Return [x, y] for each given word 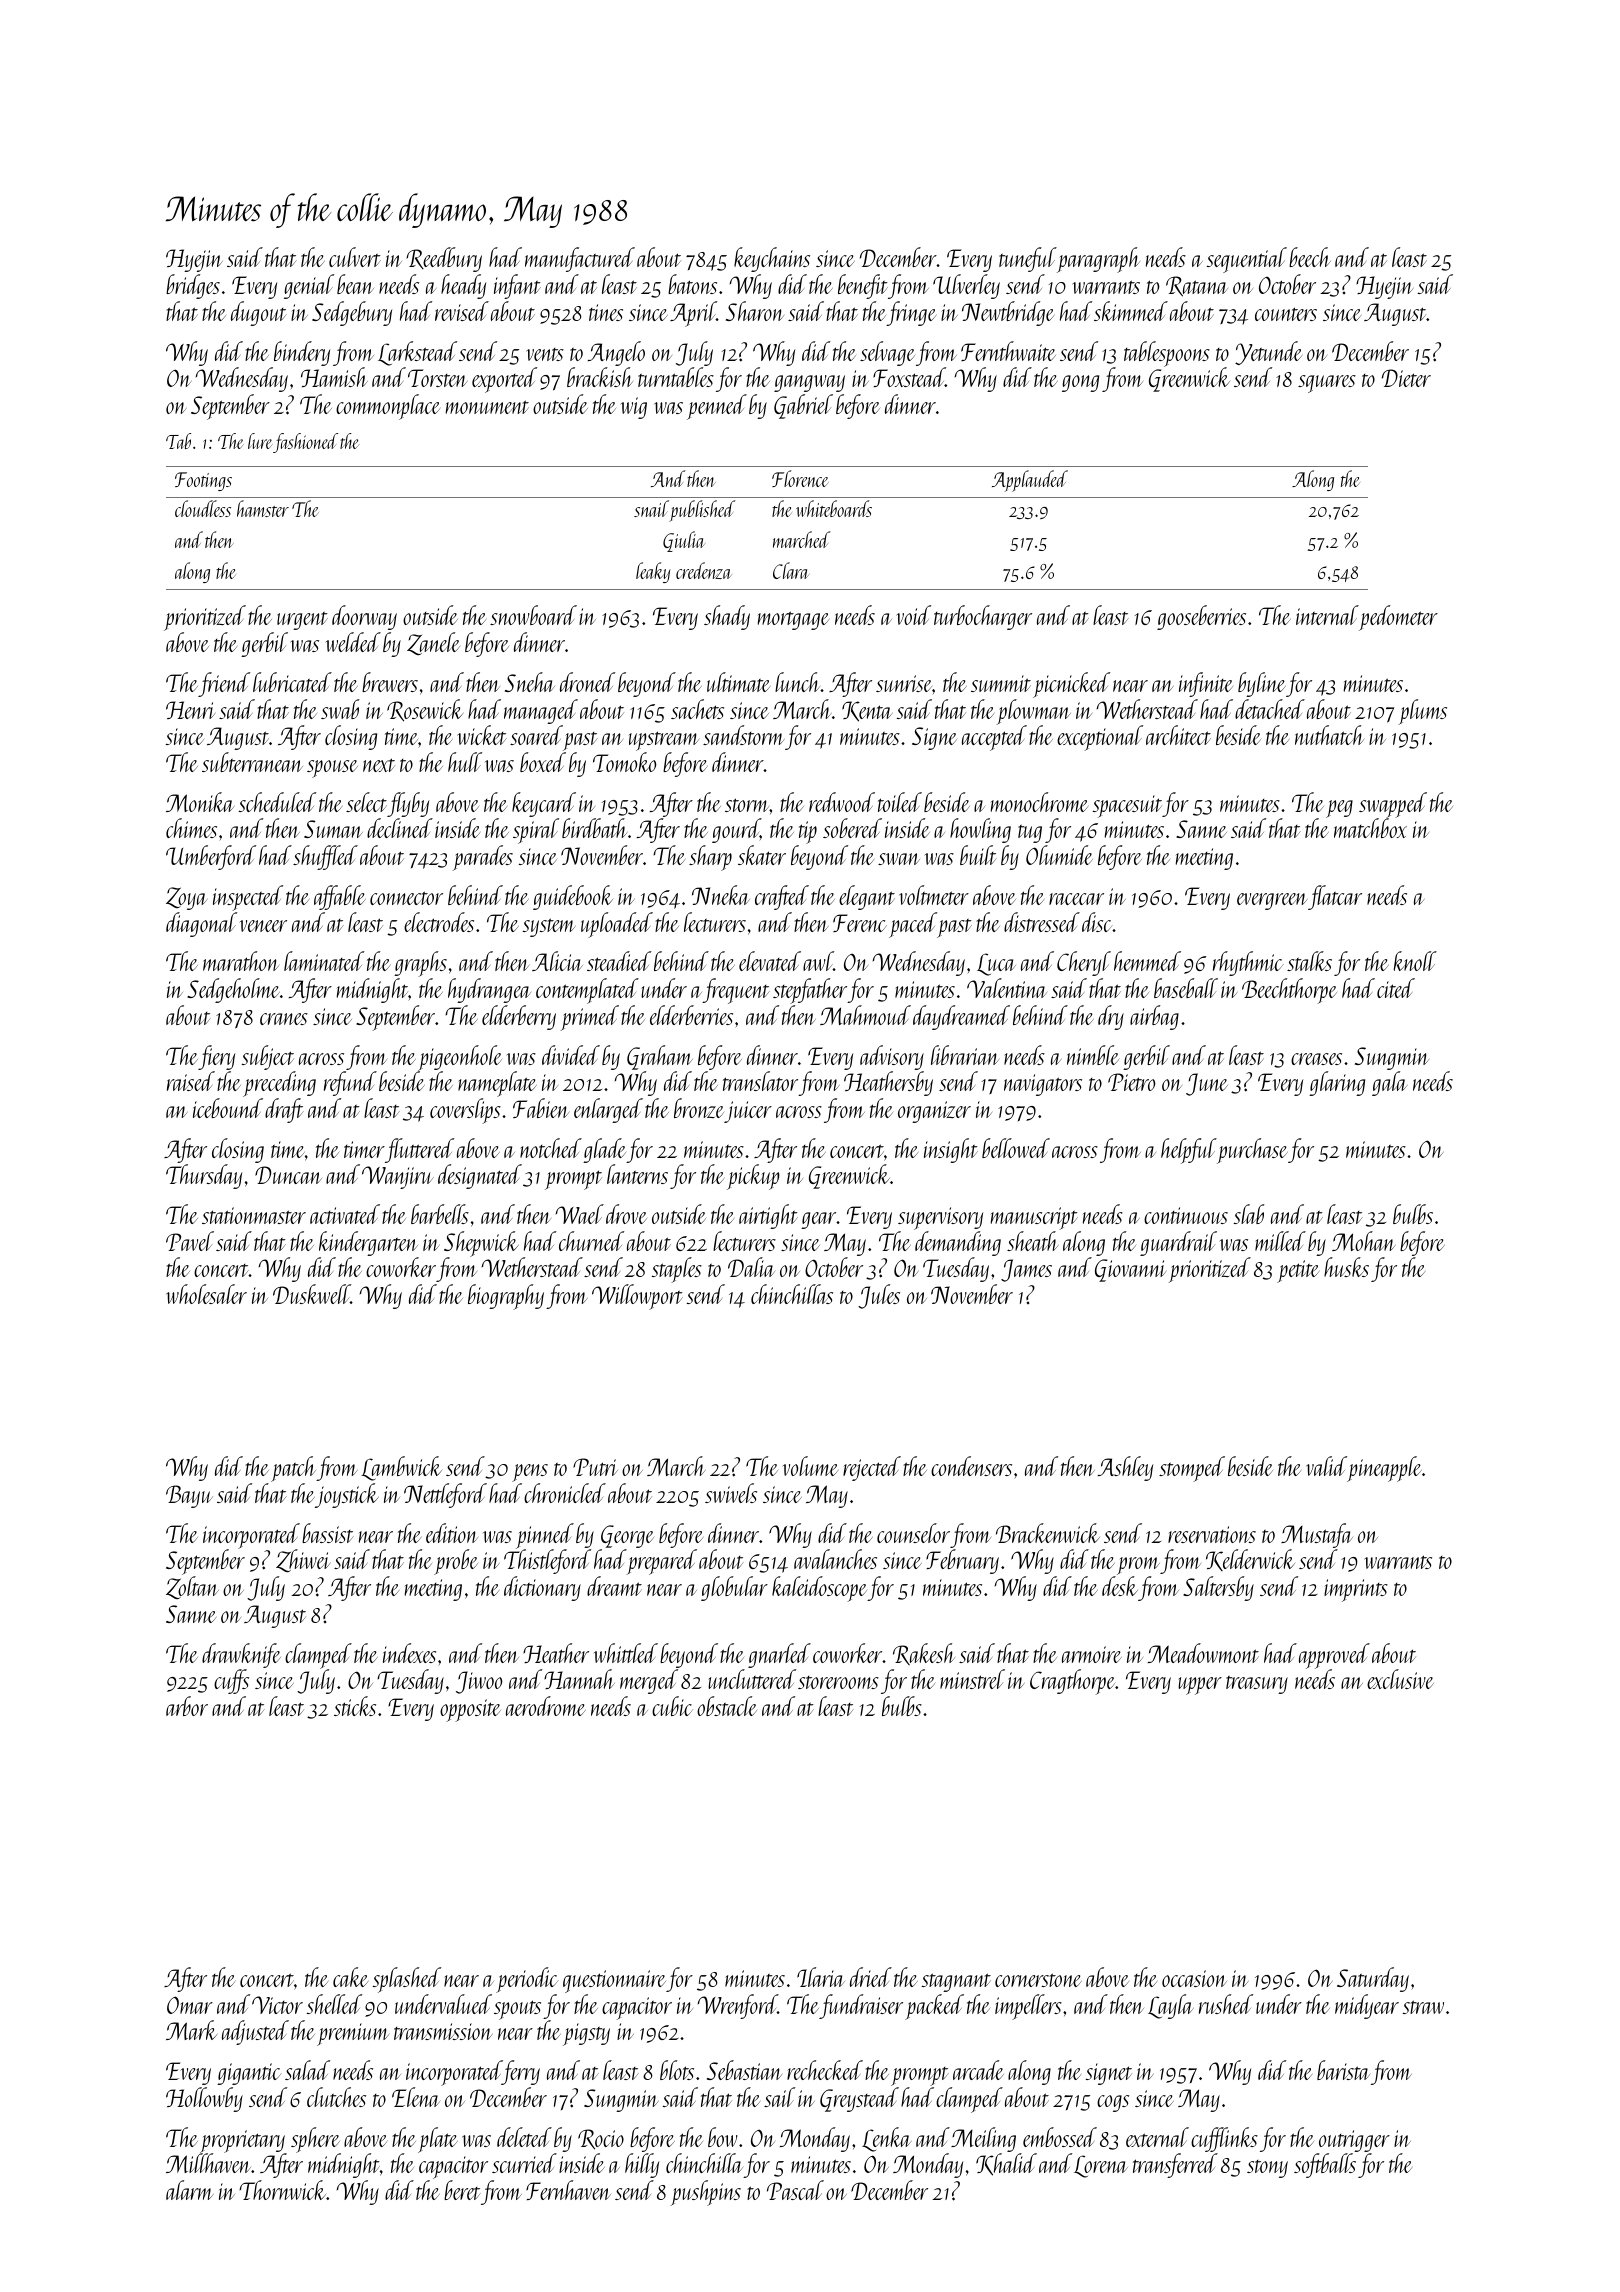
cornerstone [1038, 1980]
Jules [879, 1296]
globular [734, 1588]
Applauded [1030, 481]
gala [1389, 1083]
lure [260, 441]
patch [293, 1469]
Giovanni [1130, 1270]
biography [506, 1297]
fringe [911, 313]
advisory [892, 1057]
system [549, 927]
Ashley [1125, 1468]
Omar [190, 2005]
